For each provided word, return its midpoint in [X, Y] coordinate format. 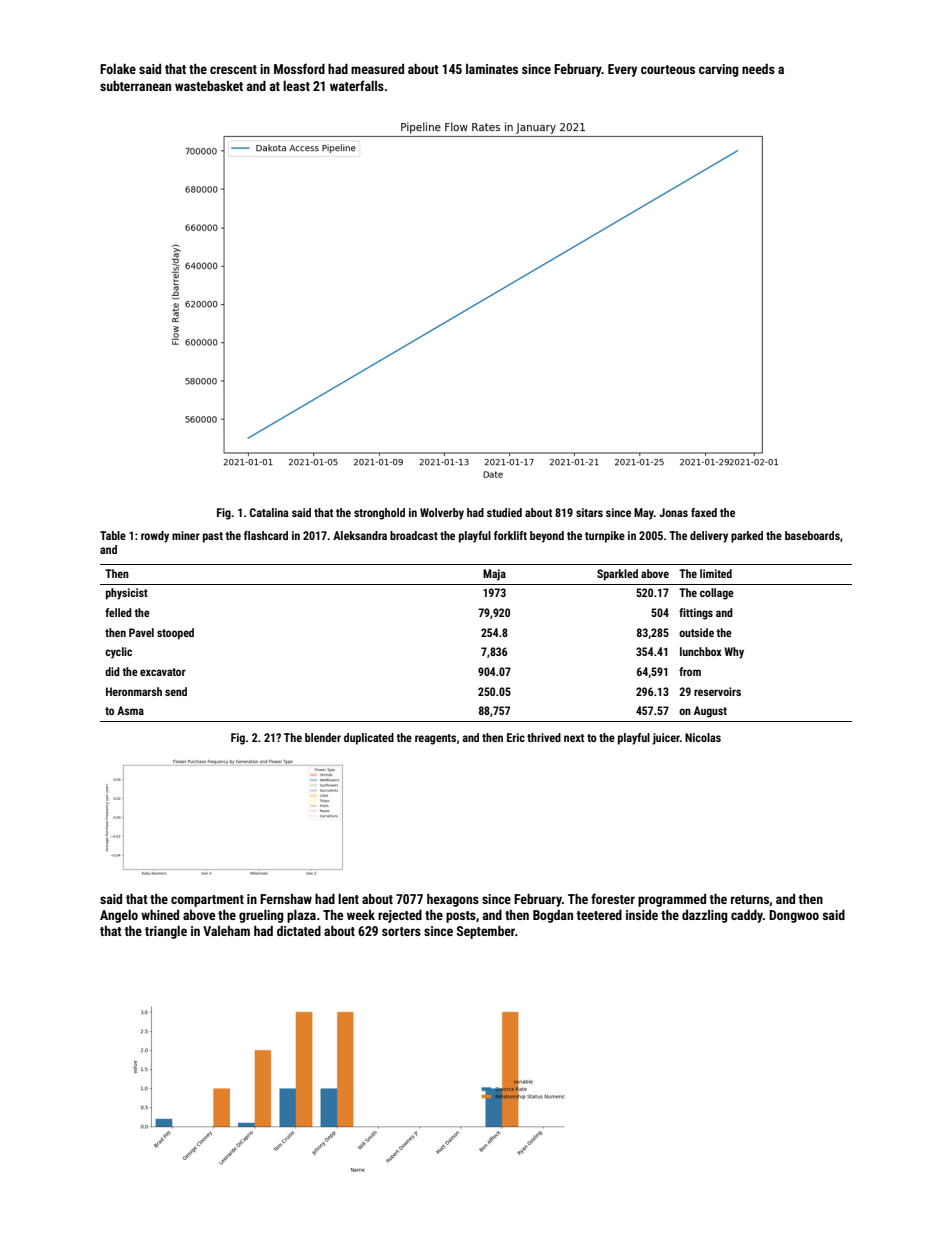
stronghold [379, 514]
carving [719, 70]
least [296, 86]
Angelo [119, 916]
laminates [492, 69]
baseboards [812, 535]
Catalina [269, 512]
